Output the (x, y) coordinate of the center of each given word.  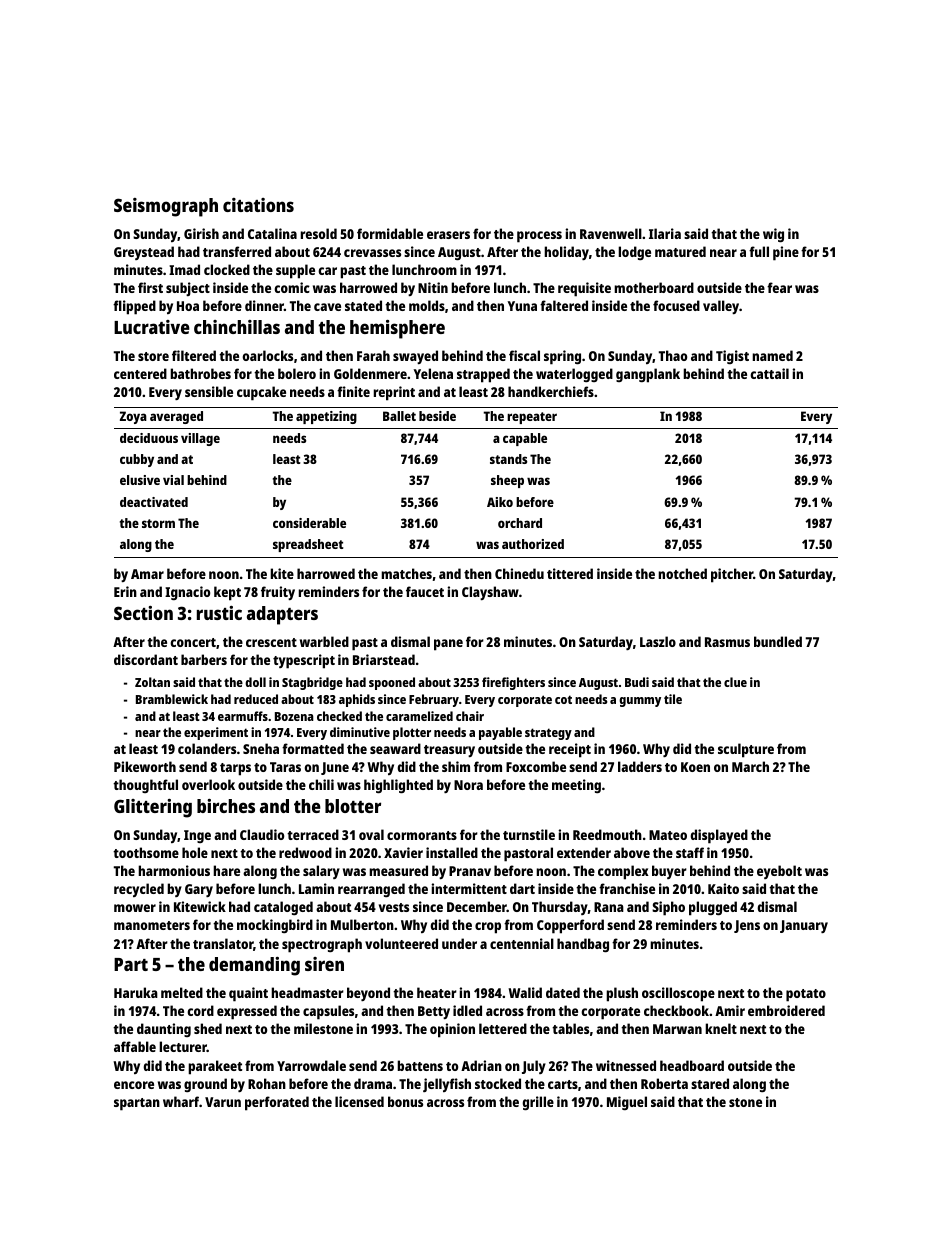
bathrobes (200, 373)
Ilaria (665, 233)
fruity (278, 593)
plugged (713, 908)
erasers (448, 235)
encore (134, 1085)
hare (226, 870)
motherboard (654, 287)
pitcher (732, 575)
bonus (405, 1101)
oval (371, 834)
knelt (721, 1028)
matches (406, 573)
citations (258, 205)
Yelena (433, 373)
